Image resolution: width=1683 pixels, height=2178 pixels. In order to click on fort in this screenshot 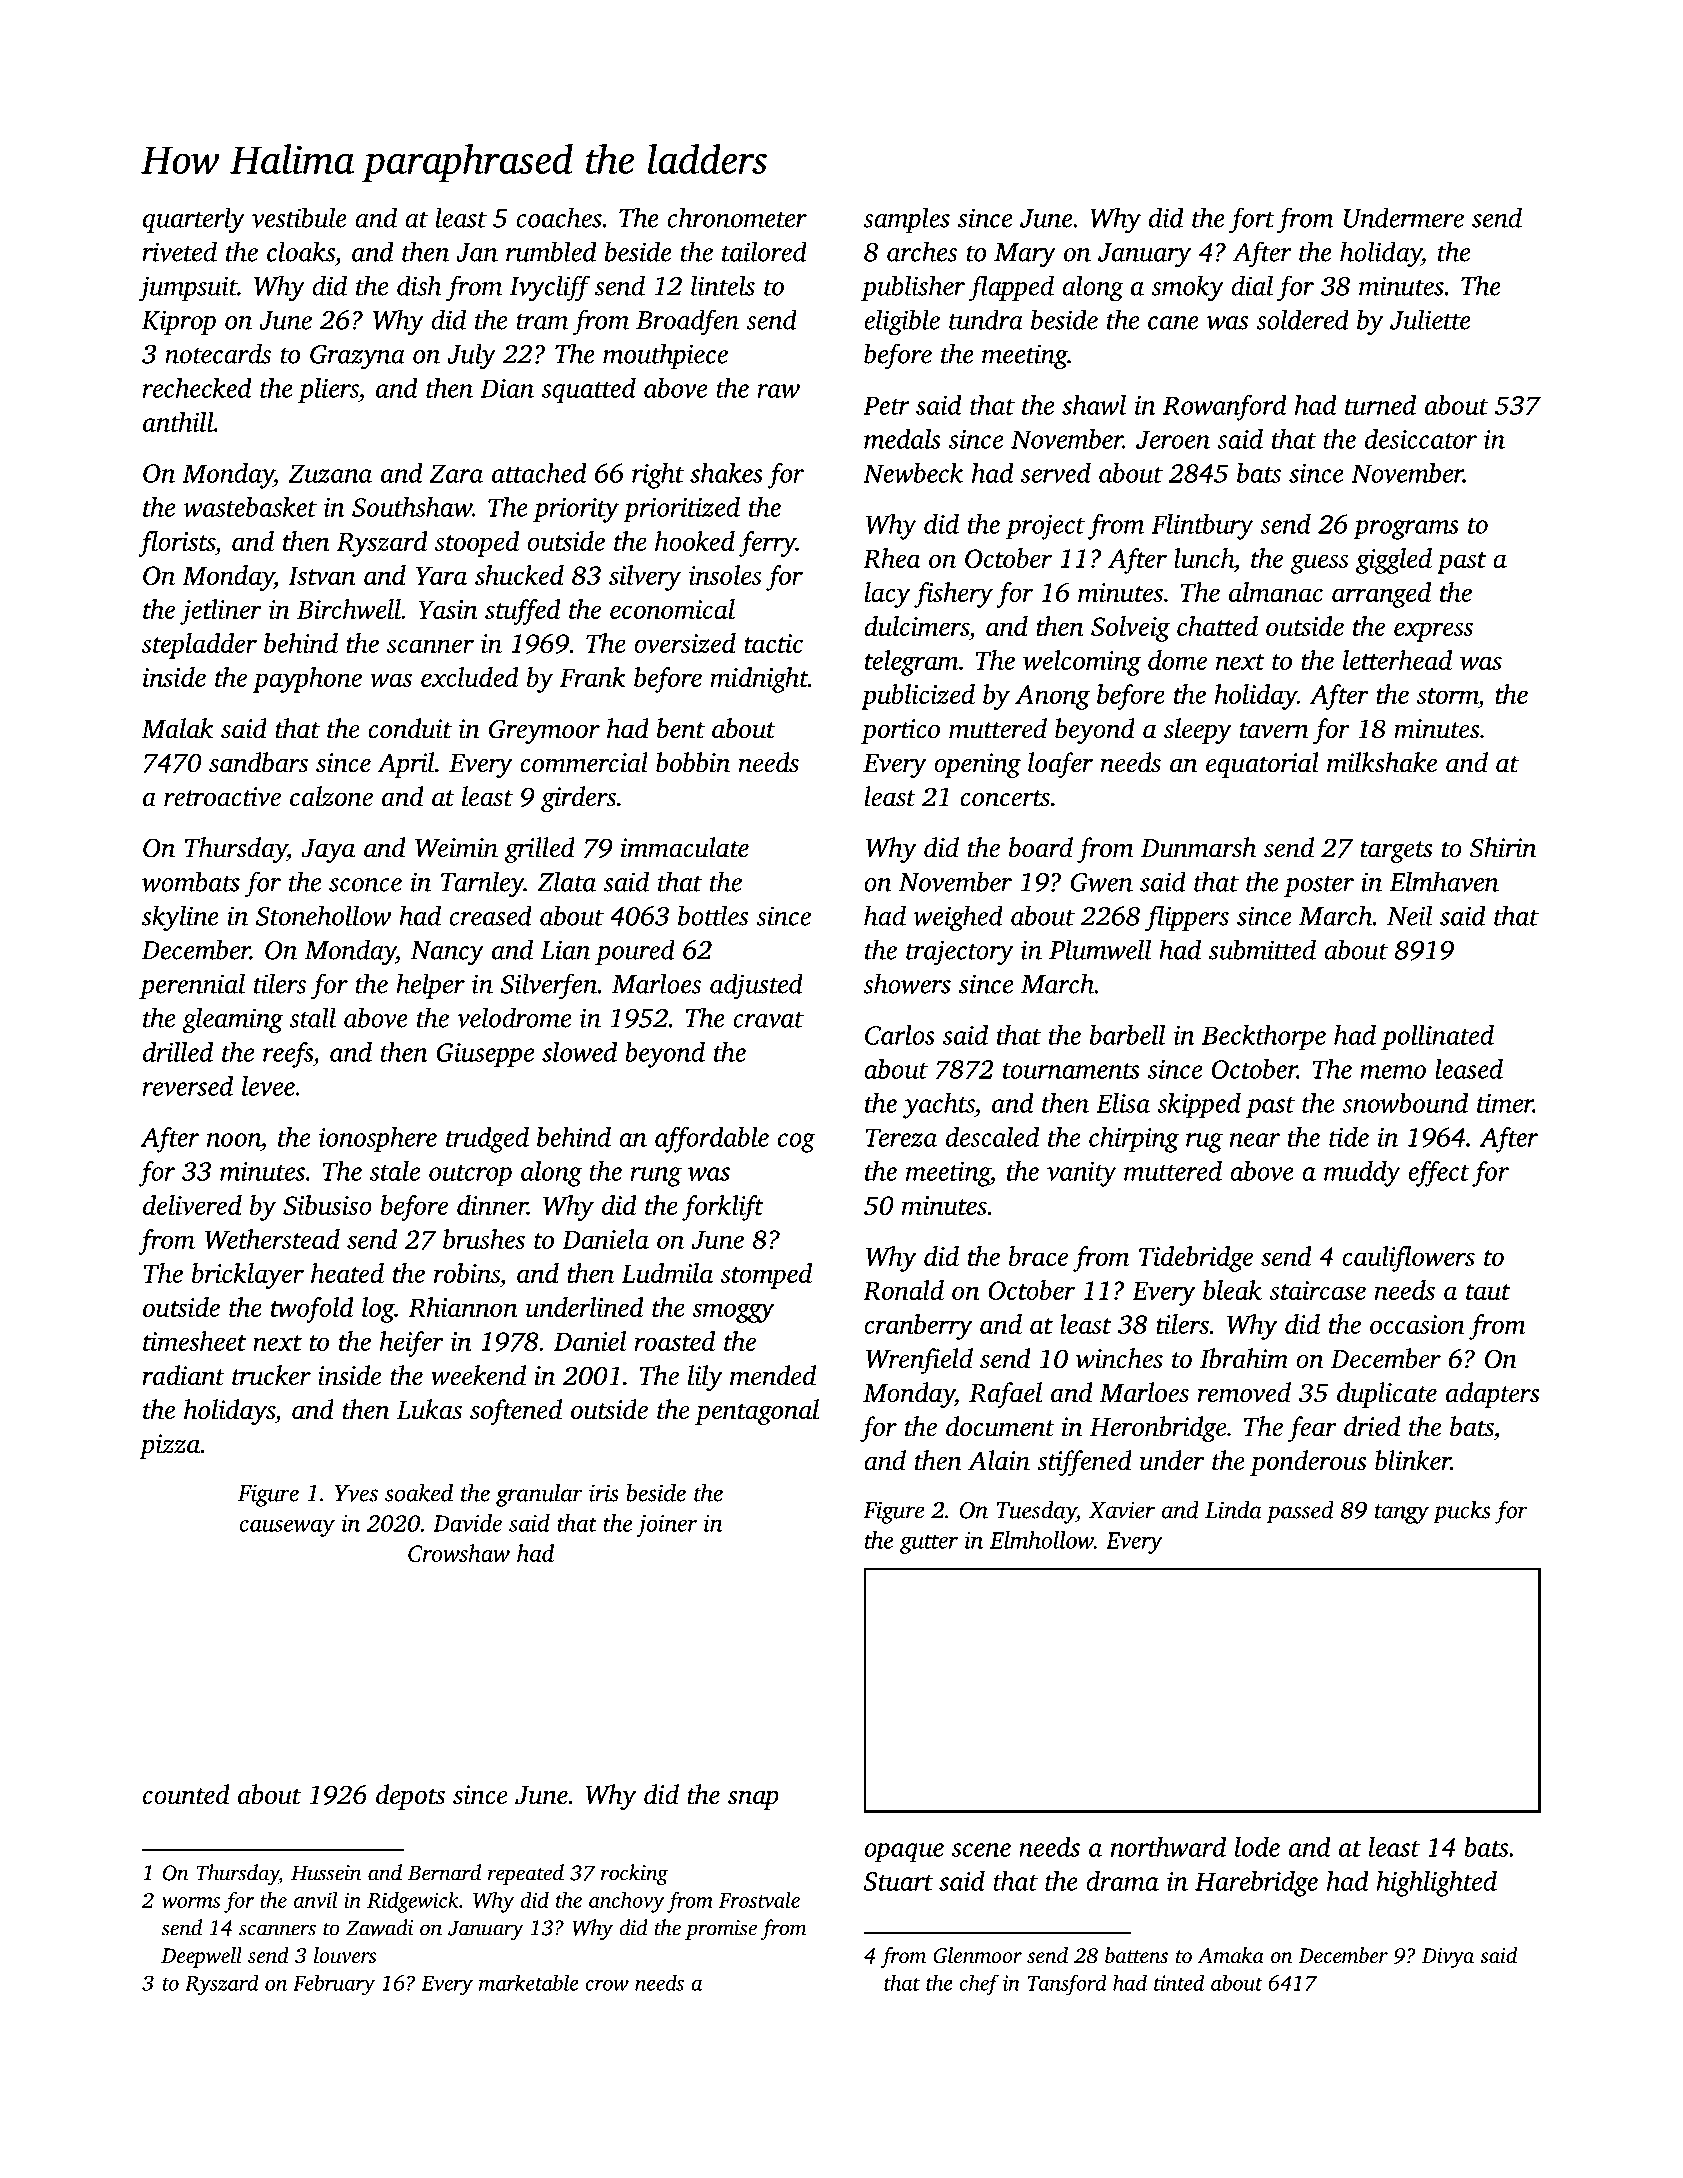, I will do `click(1252, 220)`.
